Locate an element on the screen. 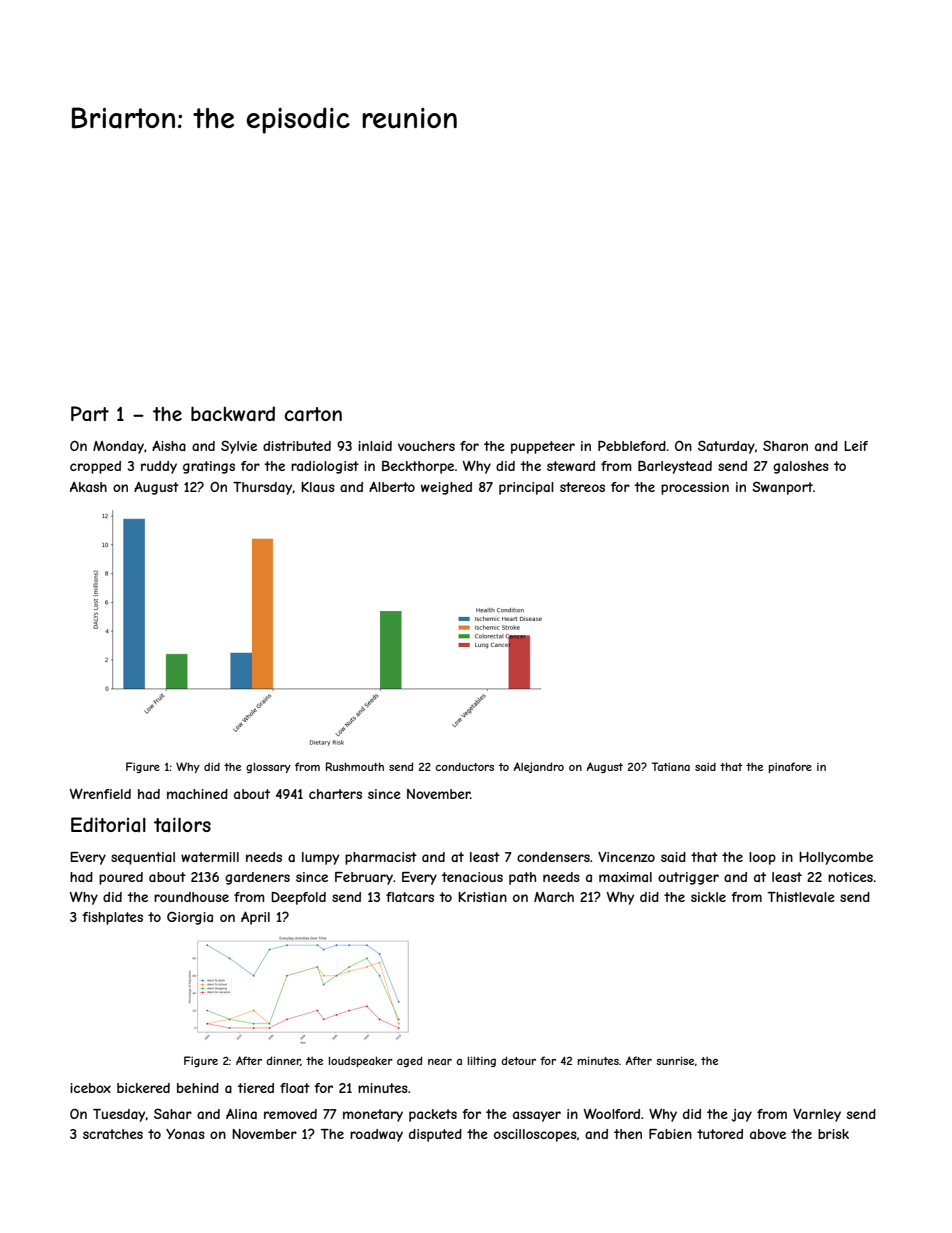 The height and width of the screenshot is (1233, 952). condensers is located at coordinates (553, 857).
